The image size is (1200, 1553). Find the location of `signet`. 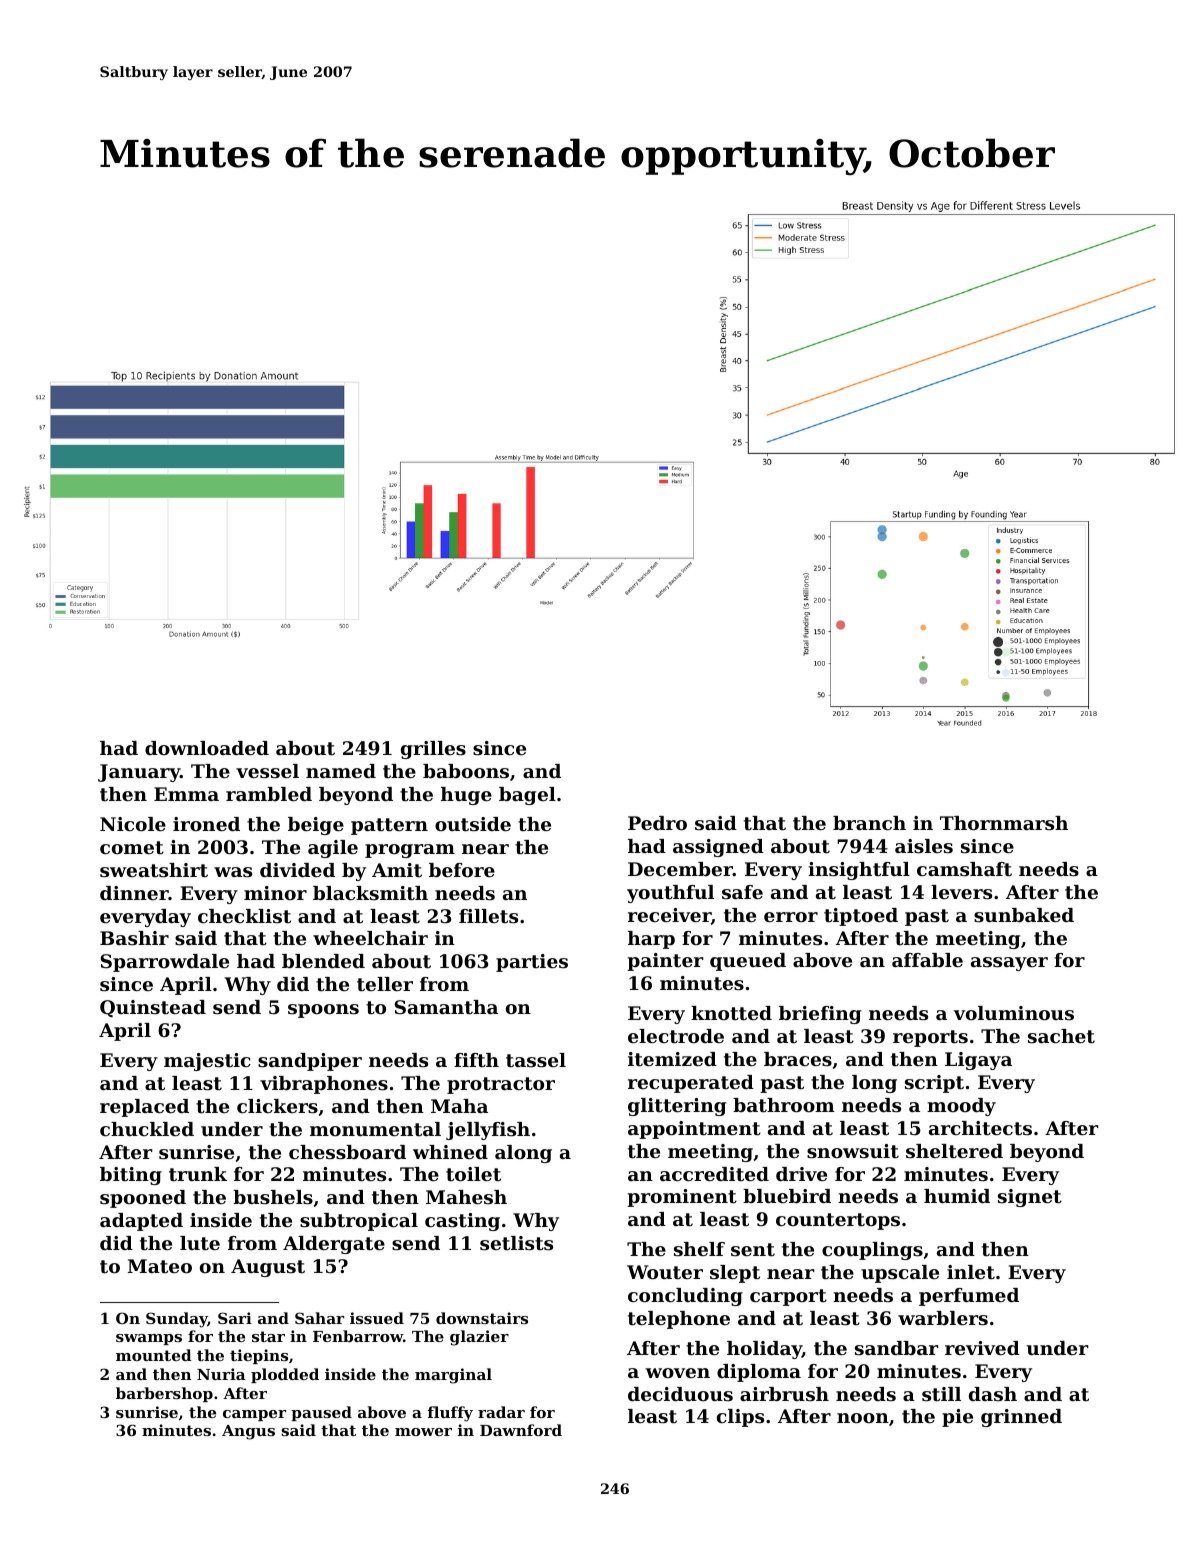

signet is located at coordinates (1030, 1198).
